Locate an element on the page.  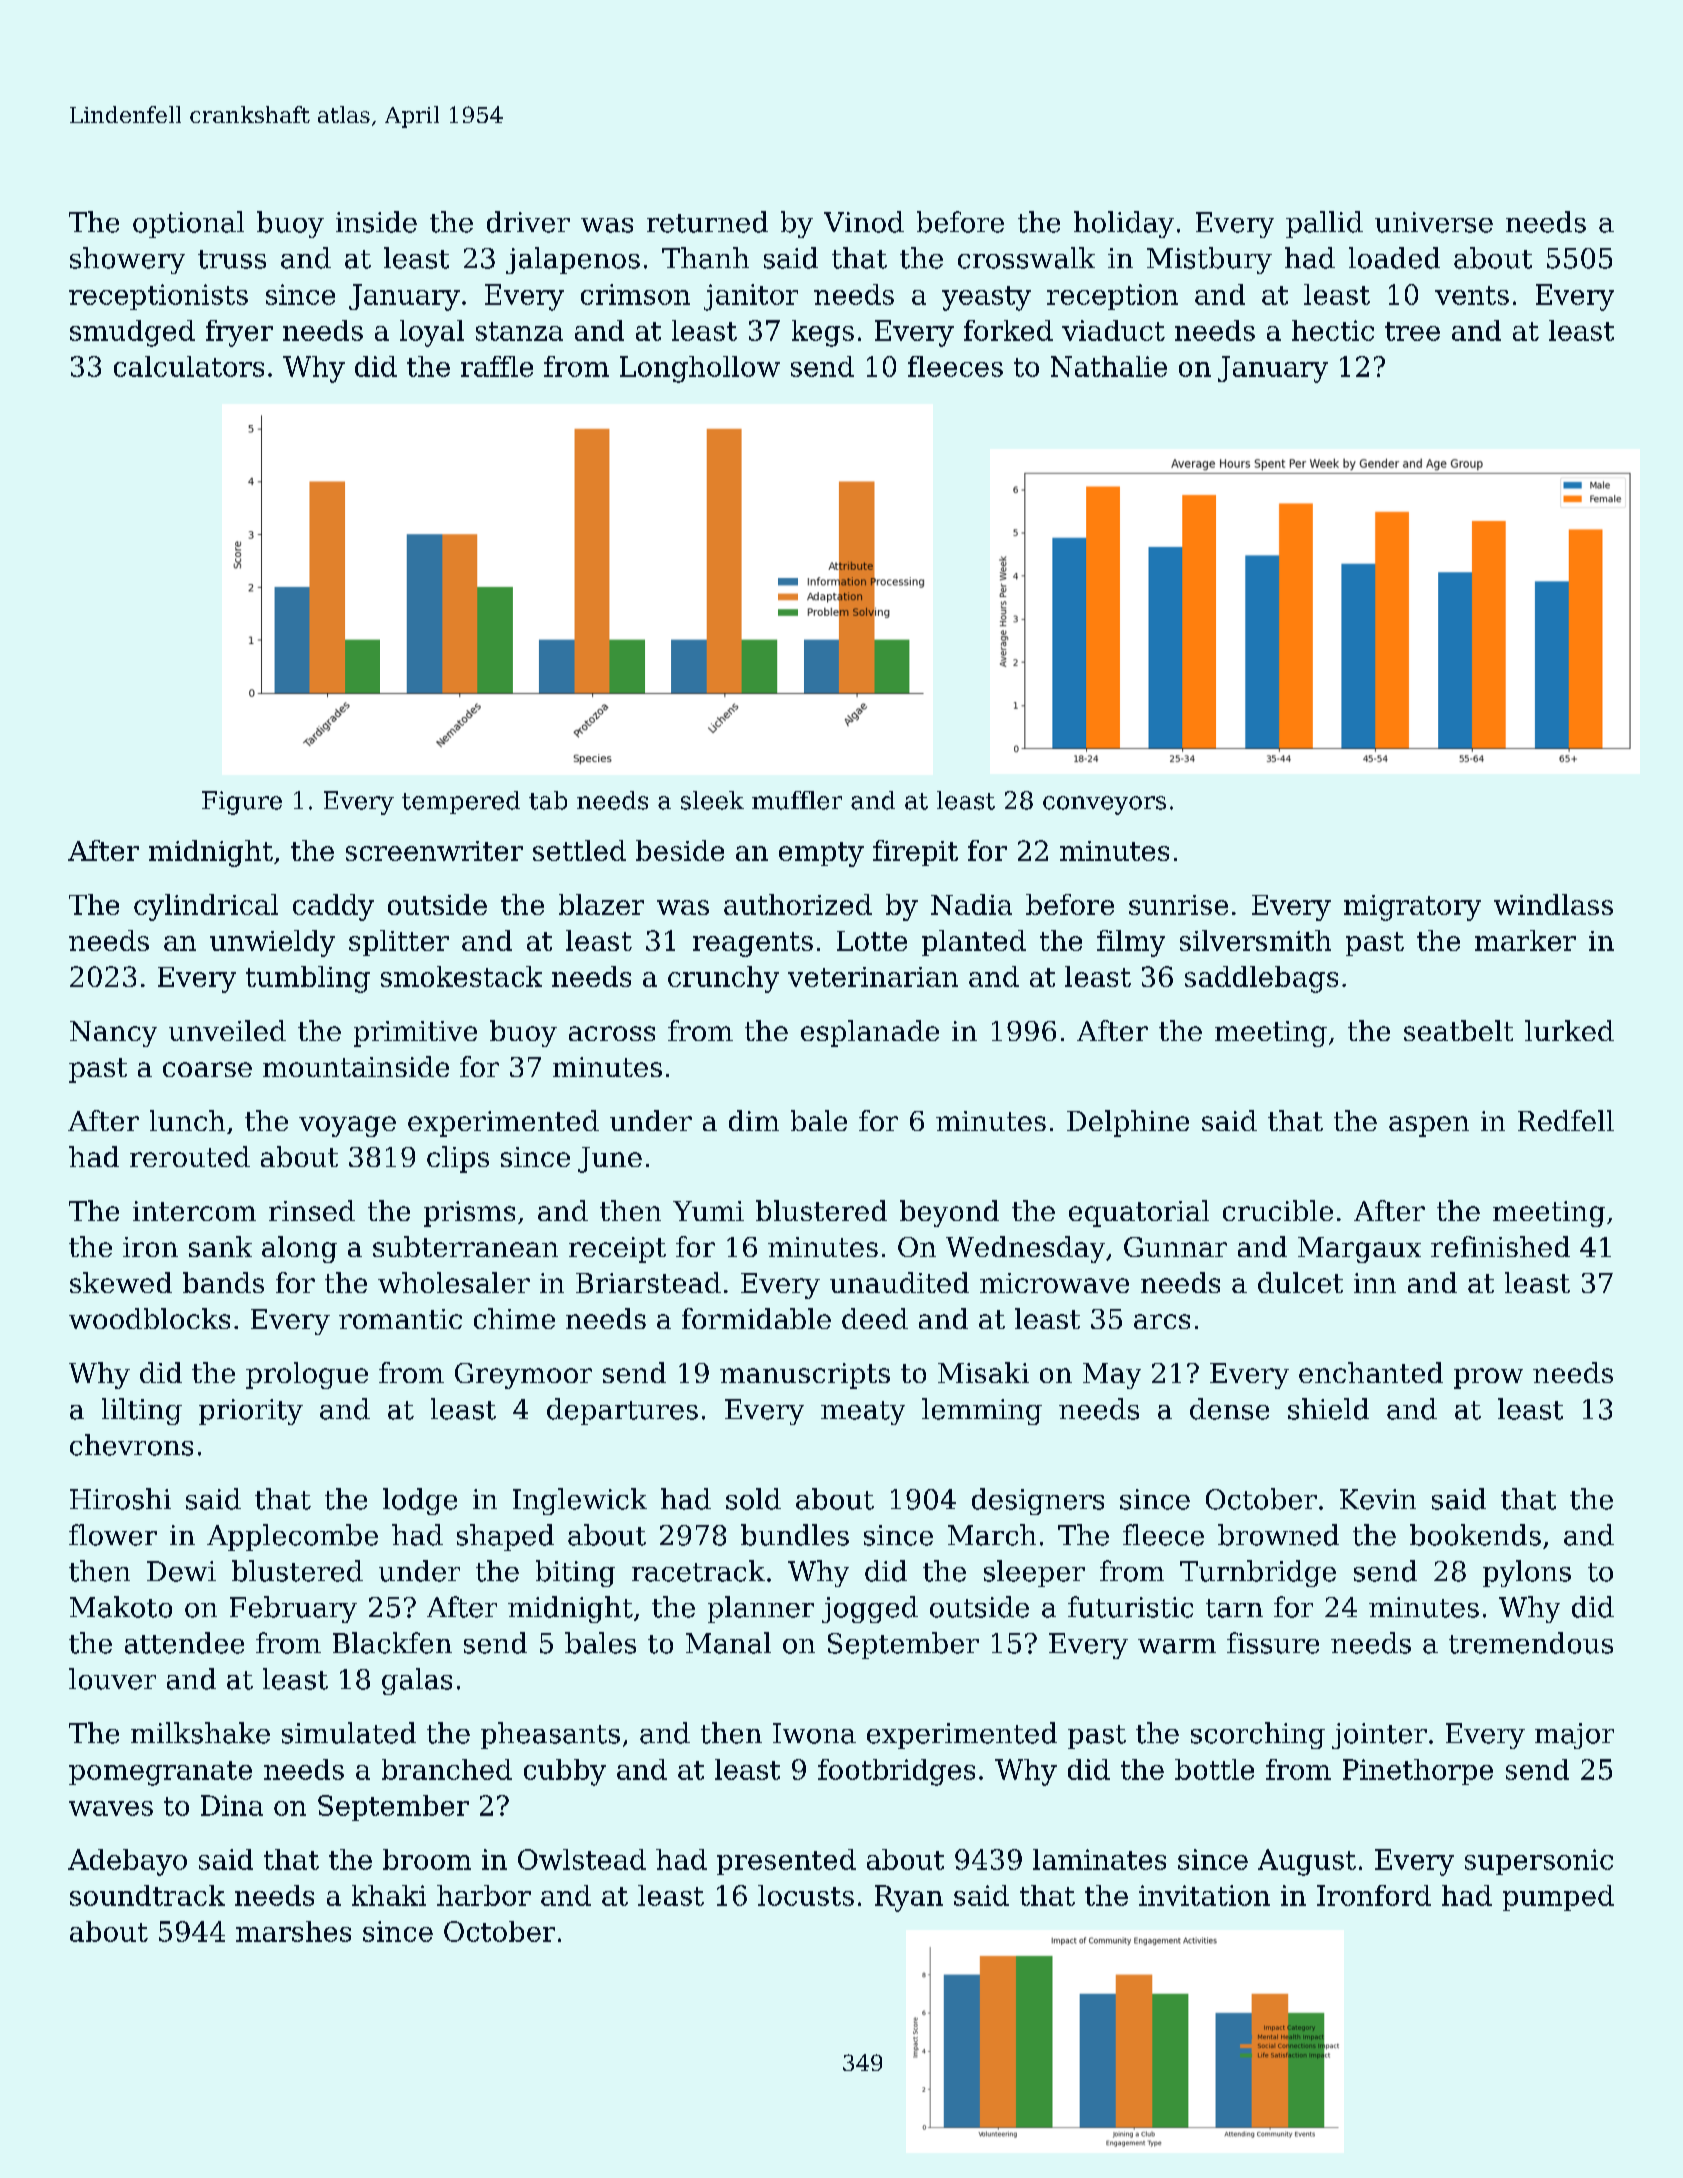
kegs is located at coordinates (823, 333).
